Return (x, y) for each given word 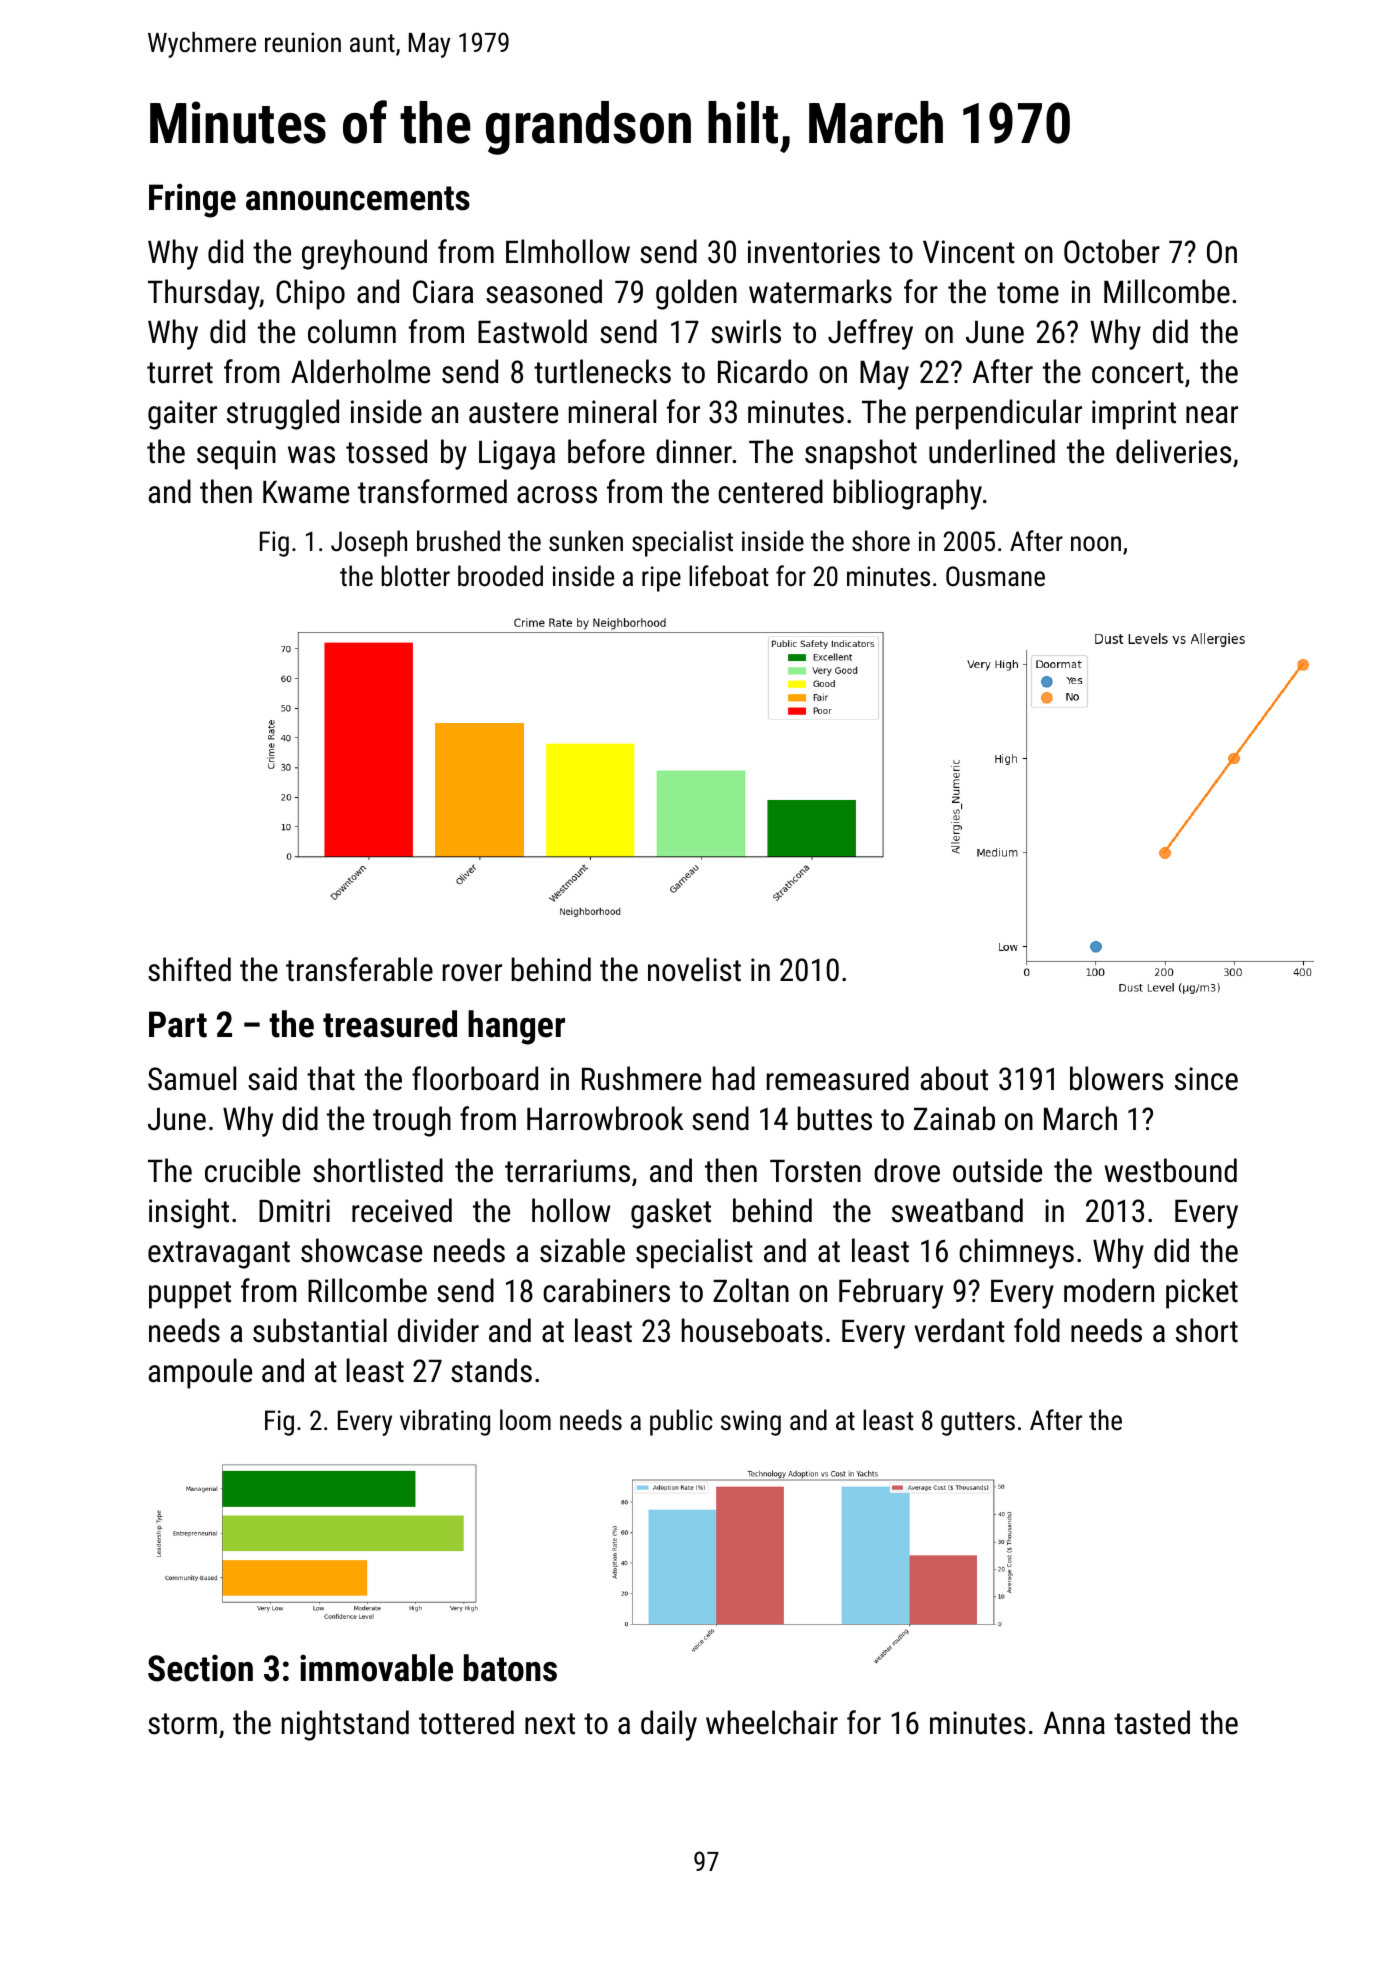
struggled (283, 414)
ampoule (200, 1373)
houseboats (752, 1330)
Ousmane (995, 576)
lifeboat (729, 576)
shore (881, 541)
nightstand (345, 1725)
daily (669, 1725)
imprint (1134, 415)
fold (1037, 1330)
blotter (416, 576)
